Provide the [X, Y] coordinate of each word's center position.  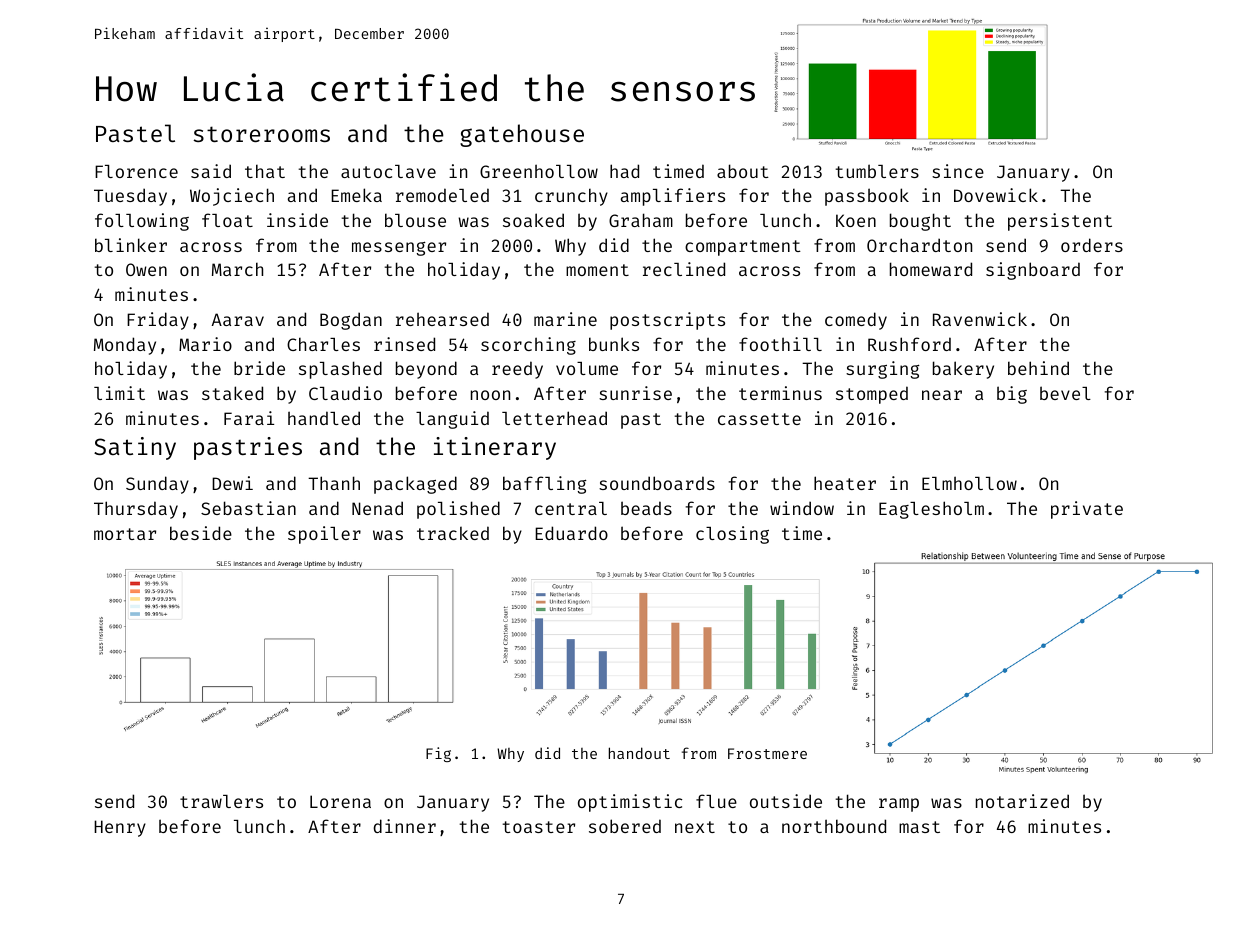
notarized [1022, 801]
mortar [125, 534]
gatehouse [522, 135]
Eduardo [571, 533]
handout [639, 753]
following [142, 222]
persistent [1060, 222]
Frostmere [767, 753]
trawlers [221, 801]
